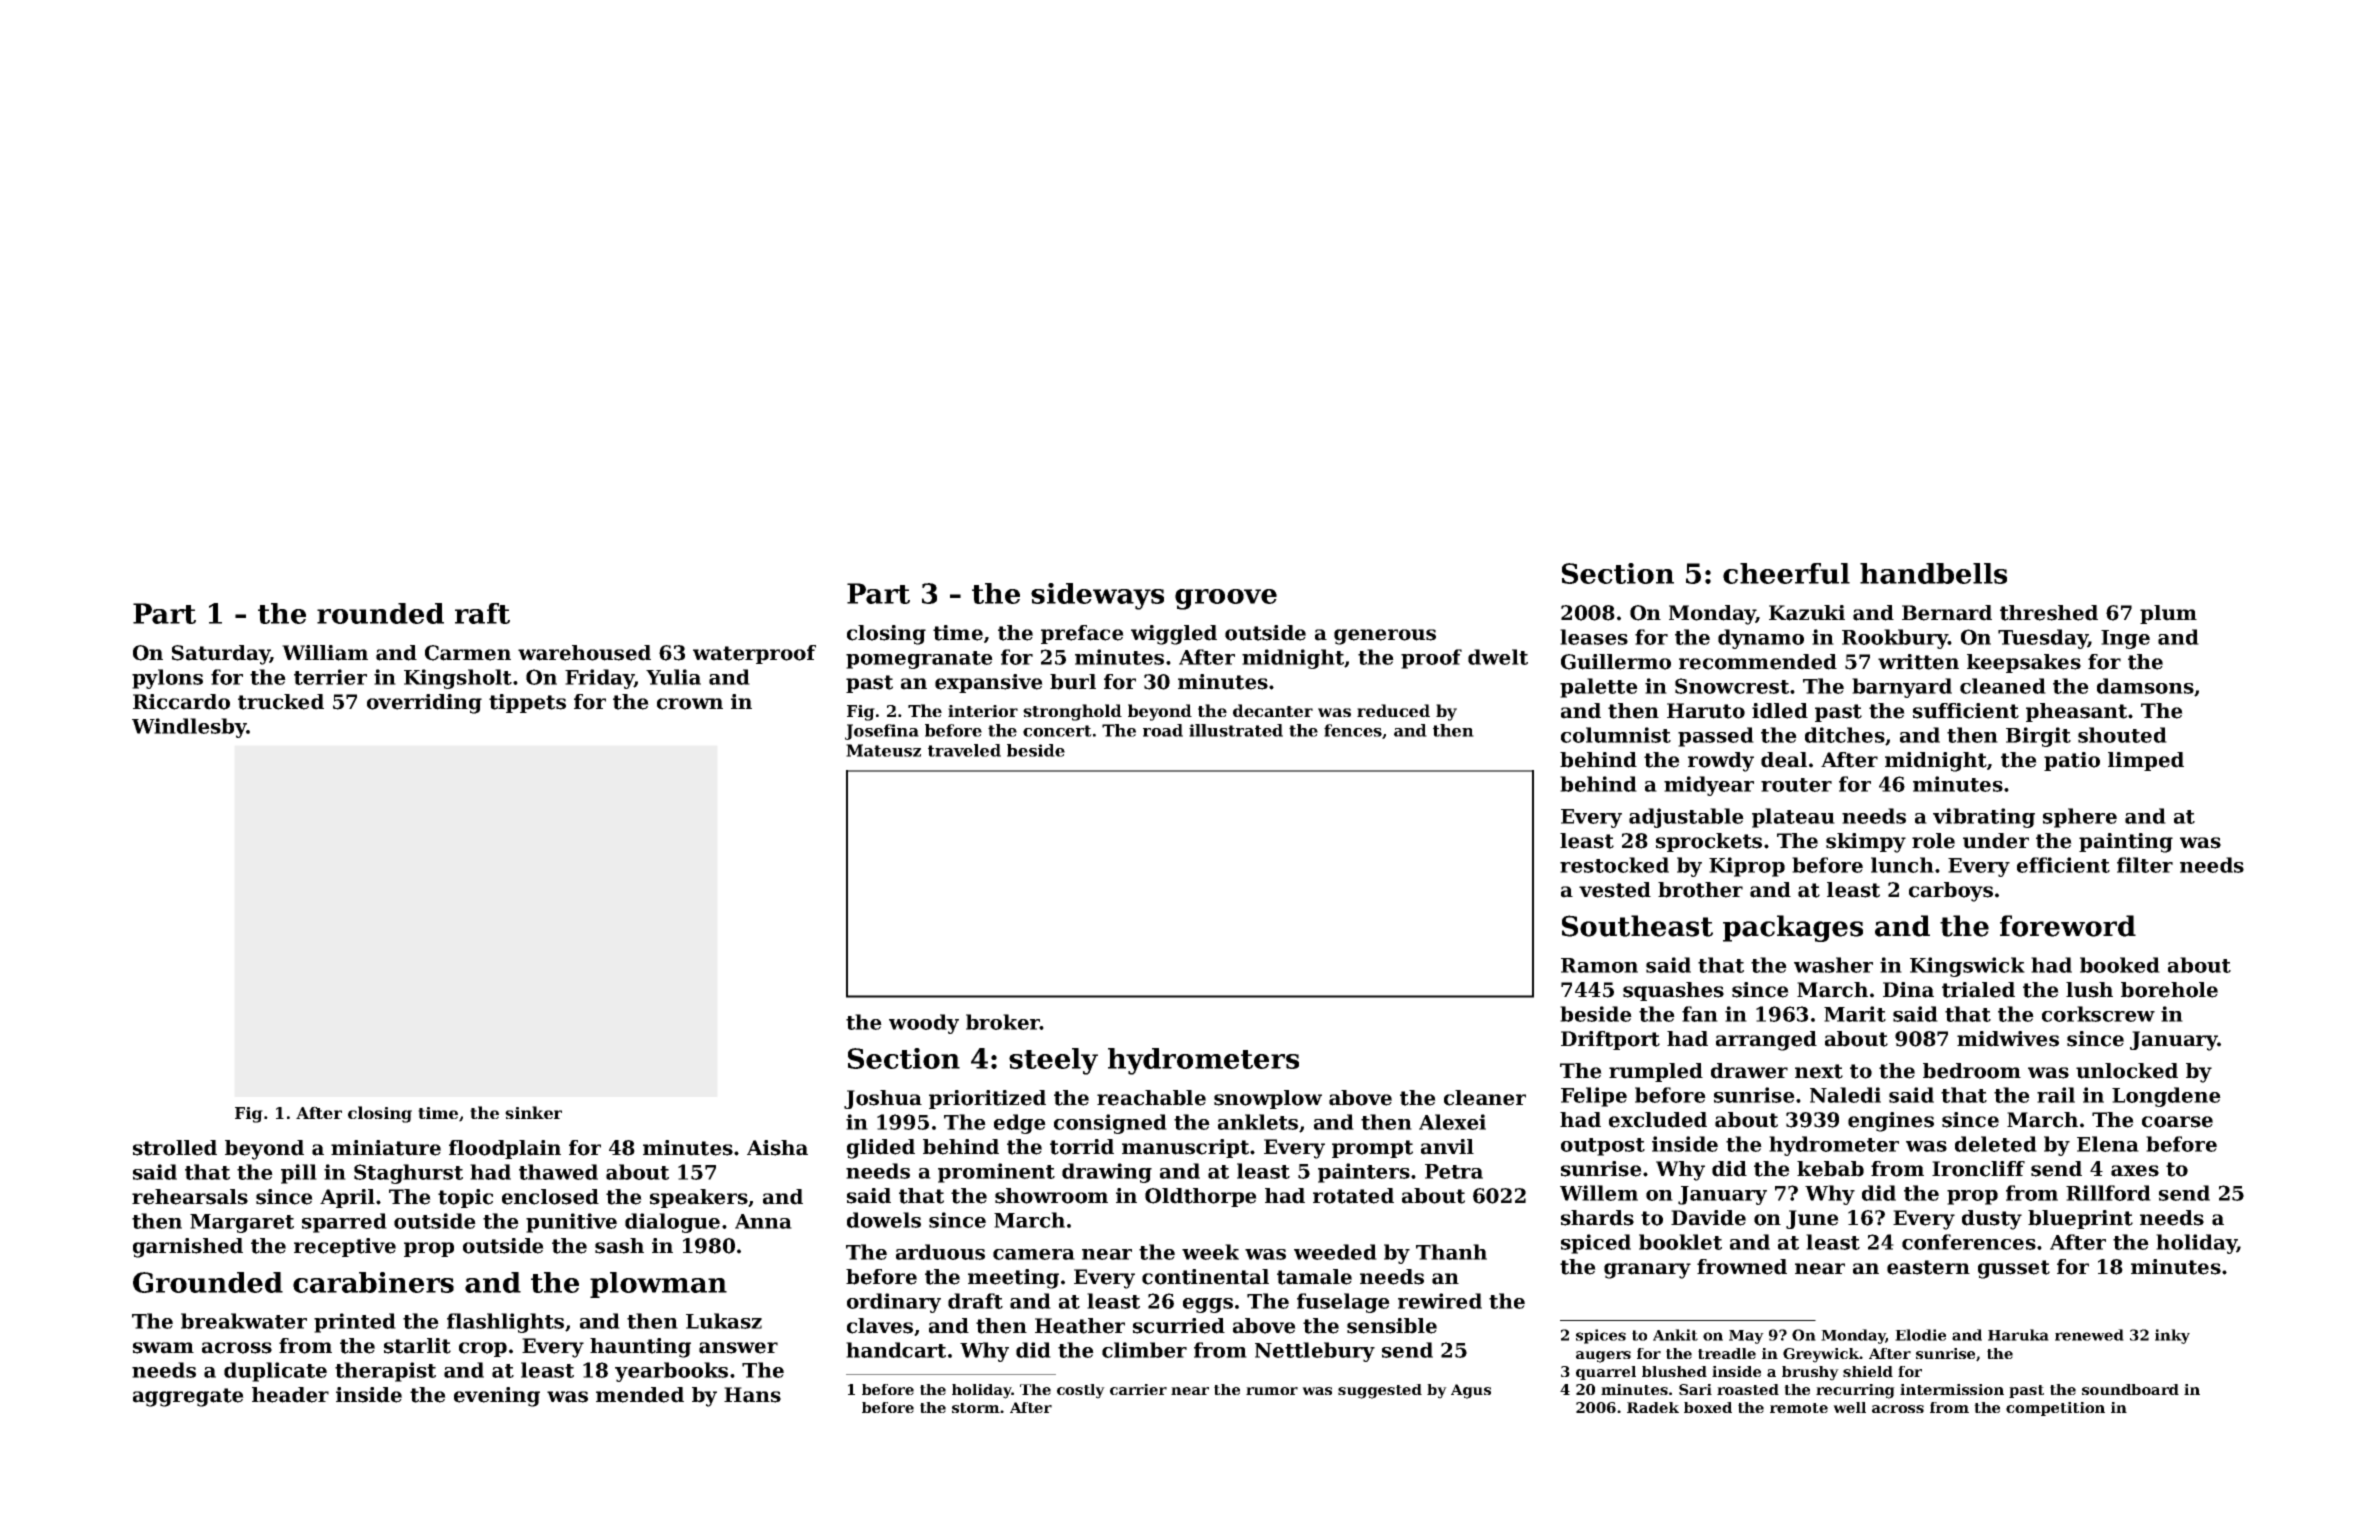 This page has height=1540, width=2380. Describe the element at coordinates (1614, 865) in the page. I see `restocked` at that location.
